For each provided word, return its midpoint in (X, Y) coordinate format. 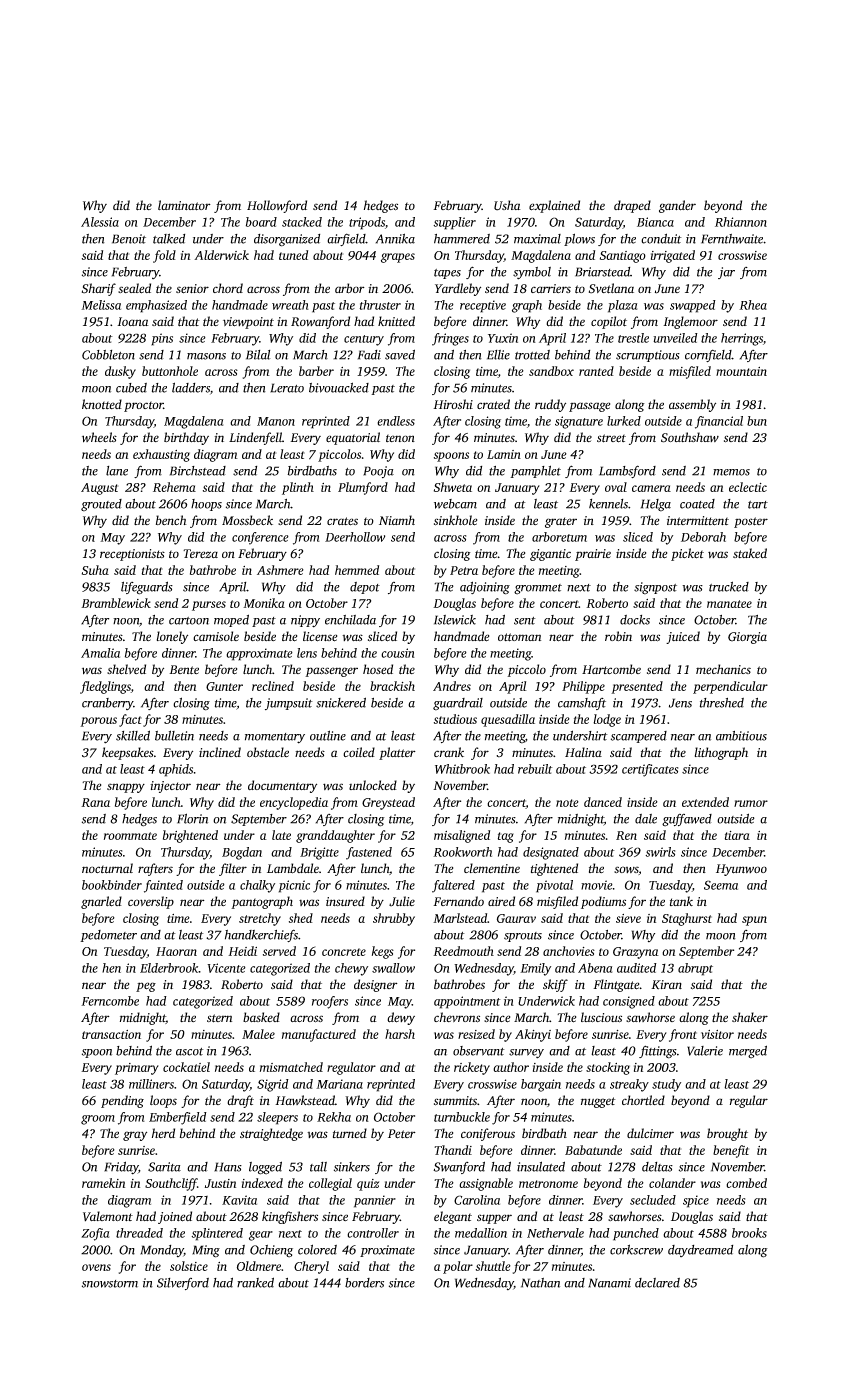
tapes (447, 274)
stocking (608, 1068)
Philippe (583, 687)
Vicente (226, 968)
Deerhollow (355, 537)
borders (364, 1283)
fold (164, 256)
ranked (255, 1282)
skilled (133, 735)
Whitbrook (462, 769)
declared (657, 1283)
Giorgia (747, 638)
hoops (206, 505)
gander (677, 206)
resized (476, 1034)
